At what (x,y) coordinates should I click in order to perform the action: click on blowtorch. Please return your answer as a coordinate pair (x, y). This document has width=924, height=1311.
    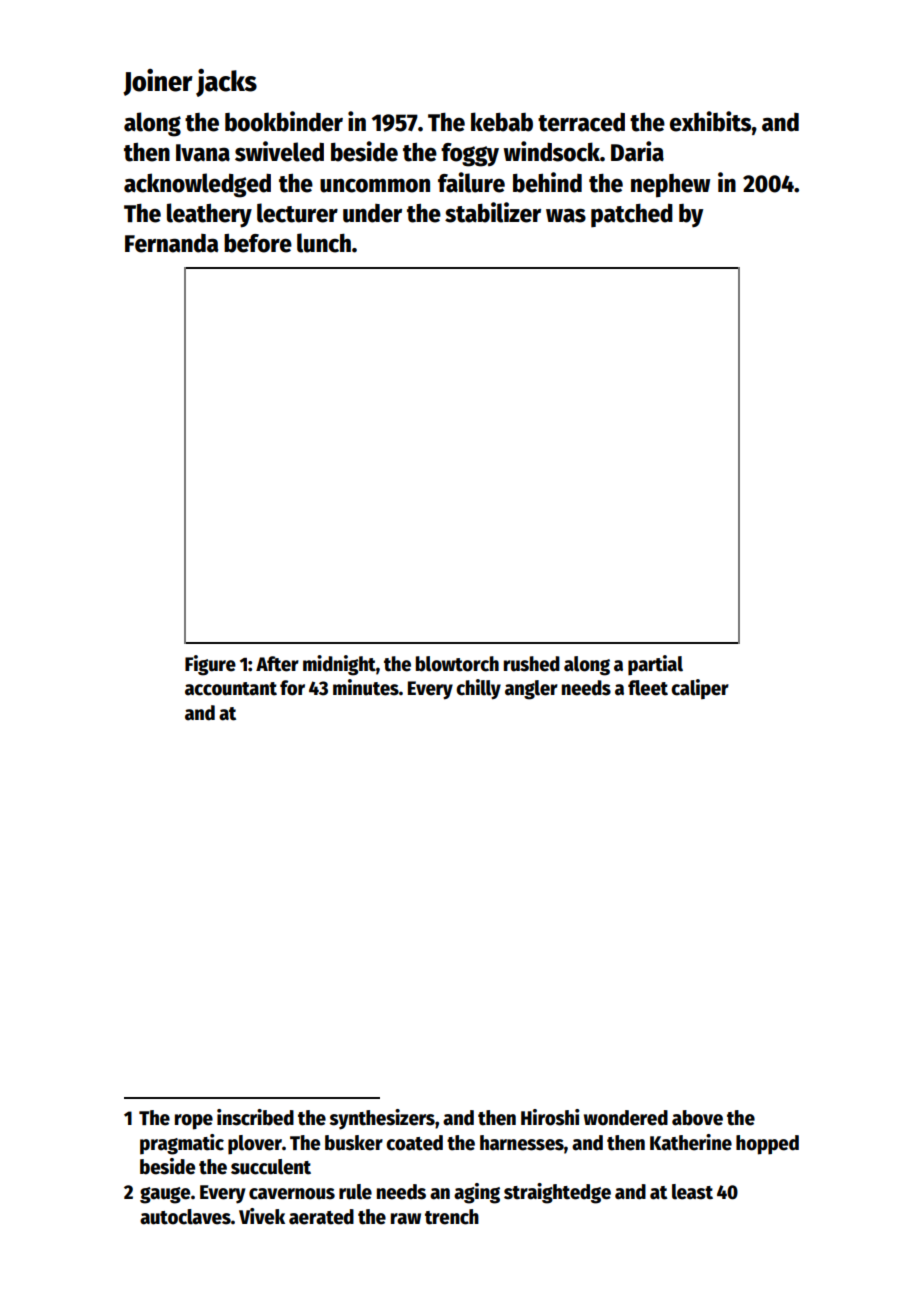
    Looking at the image, I should click on (457, 664).
